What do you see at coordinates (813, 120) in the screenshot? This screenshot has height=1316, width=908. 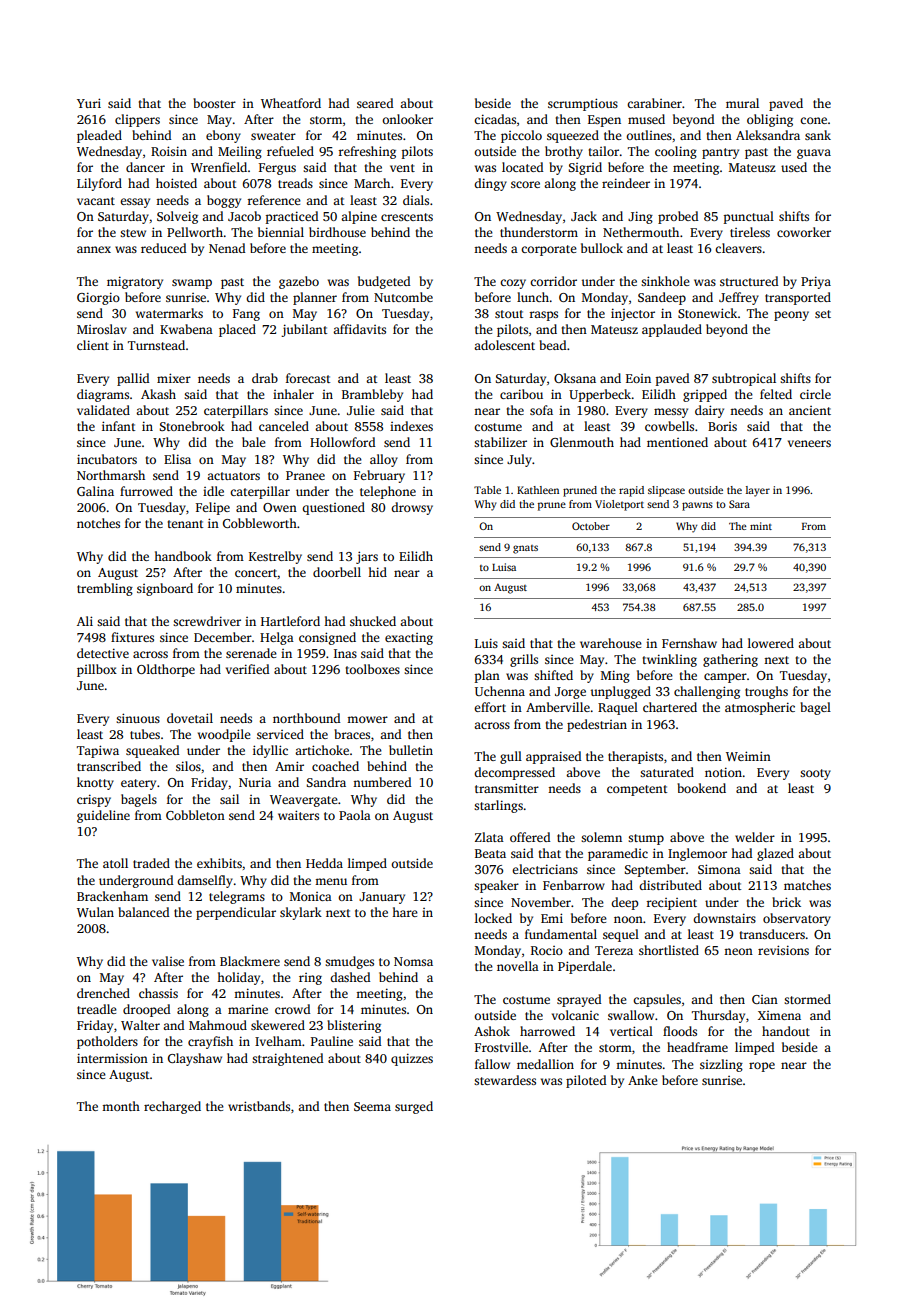 I see `cone` at bounding box center [813, 120].
